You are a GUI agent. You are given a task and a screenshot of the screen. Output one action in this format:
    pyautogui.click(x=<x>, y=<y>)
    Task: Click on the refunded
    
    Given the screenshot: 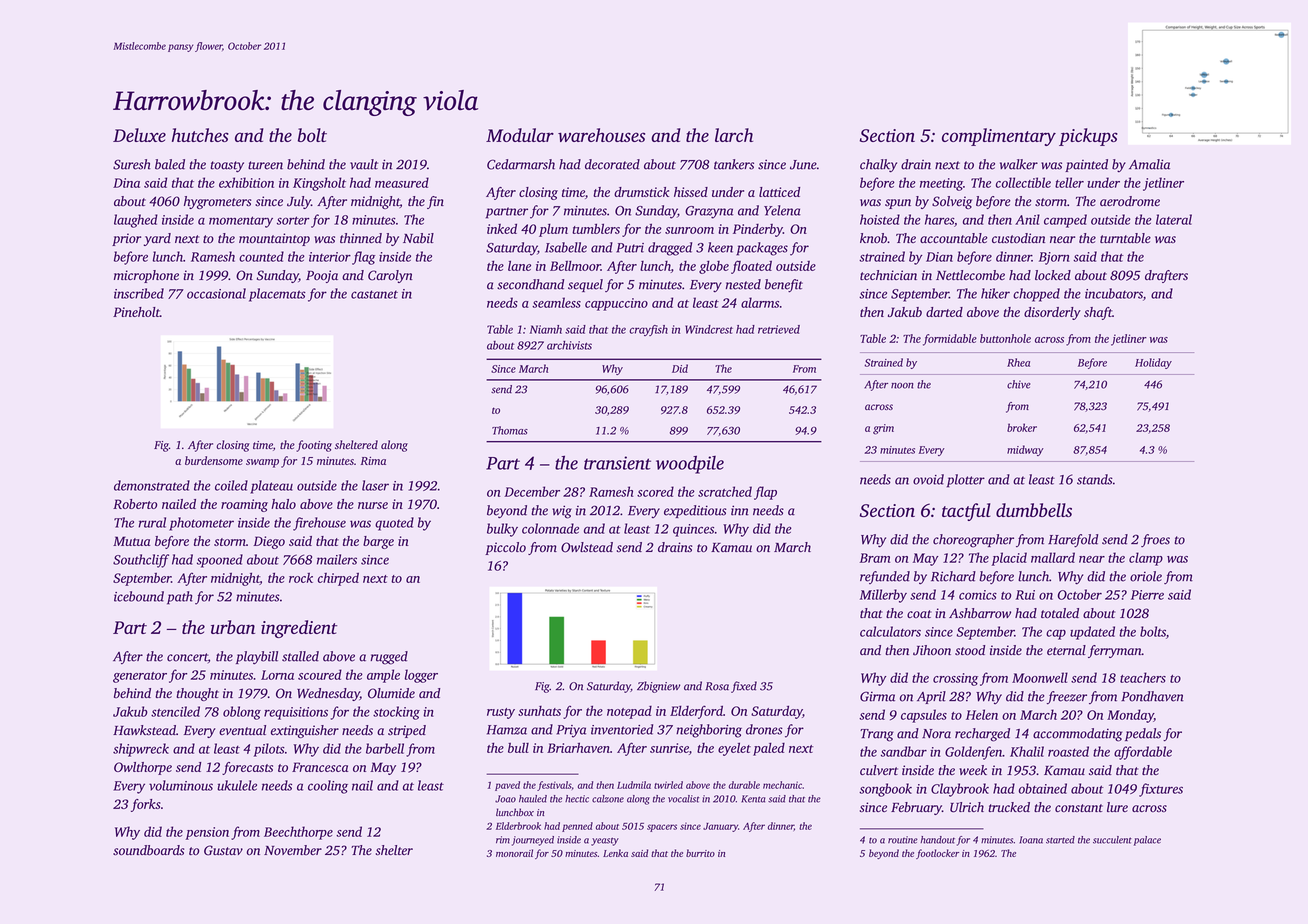 What is the action you would take?
    pyautogui.click(x=885, y=577)
